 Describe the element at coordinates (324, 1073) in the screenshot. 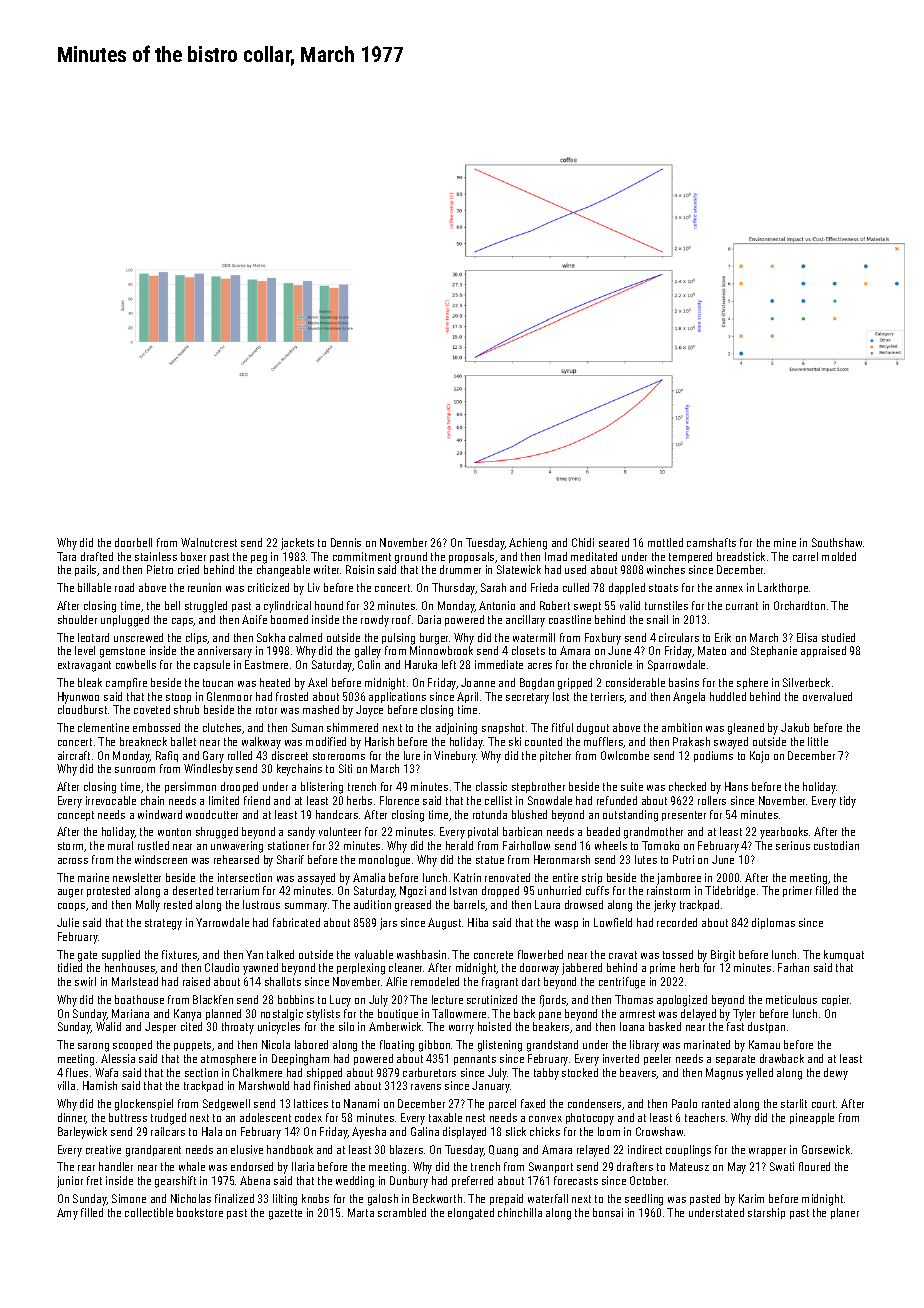

I see `shipped` at that location.
